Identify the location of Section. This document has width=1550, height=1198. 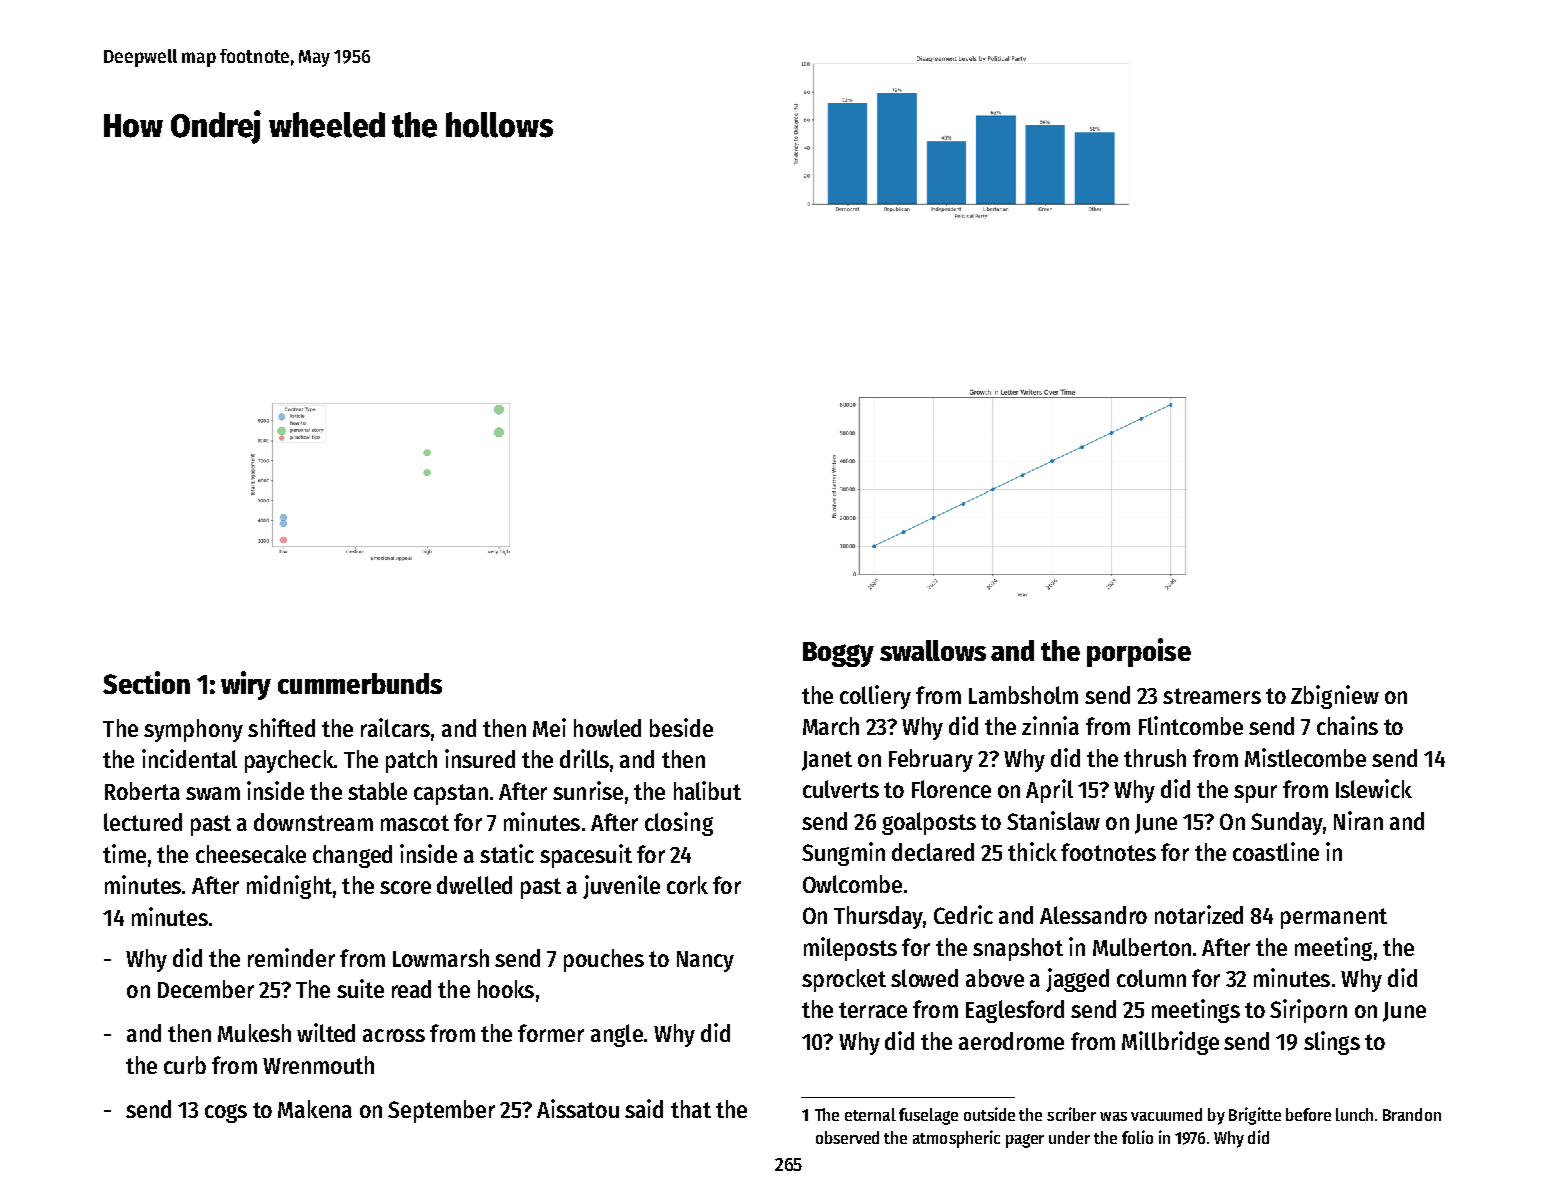
(146, 682).
